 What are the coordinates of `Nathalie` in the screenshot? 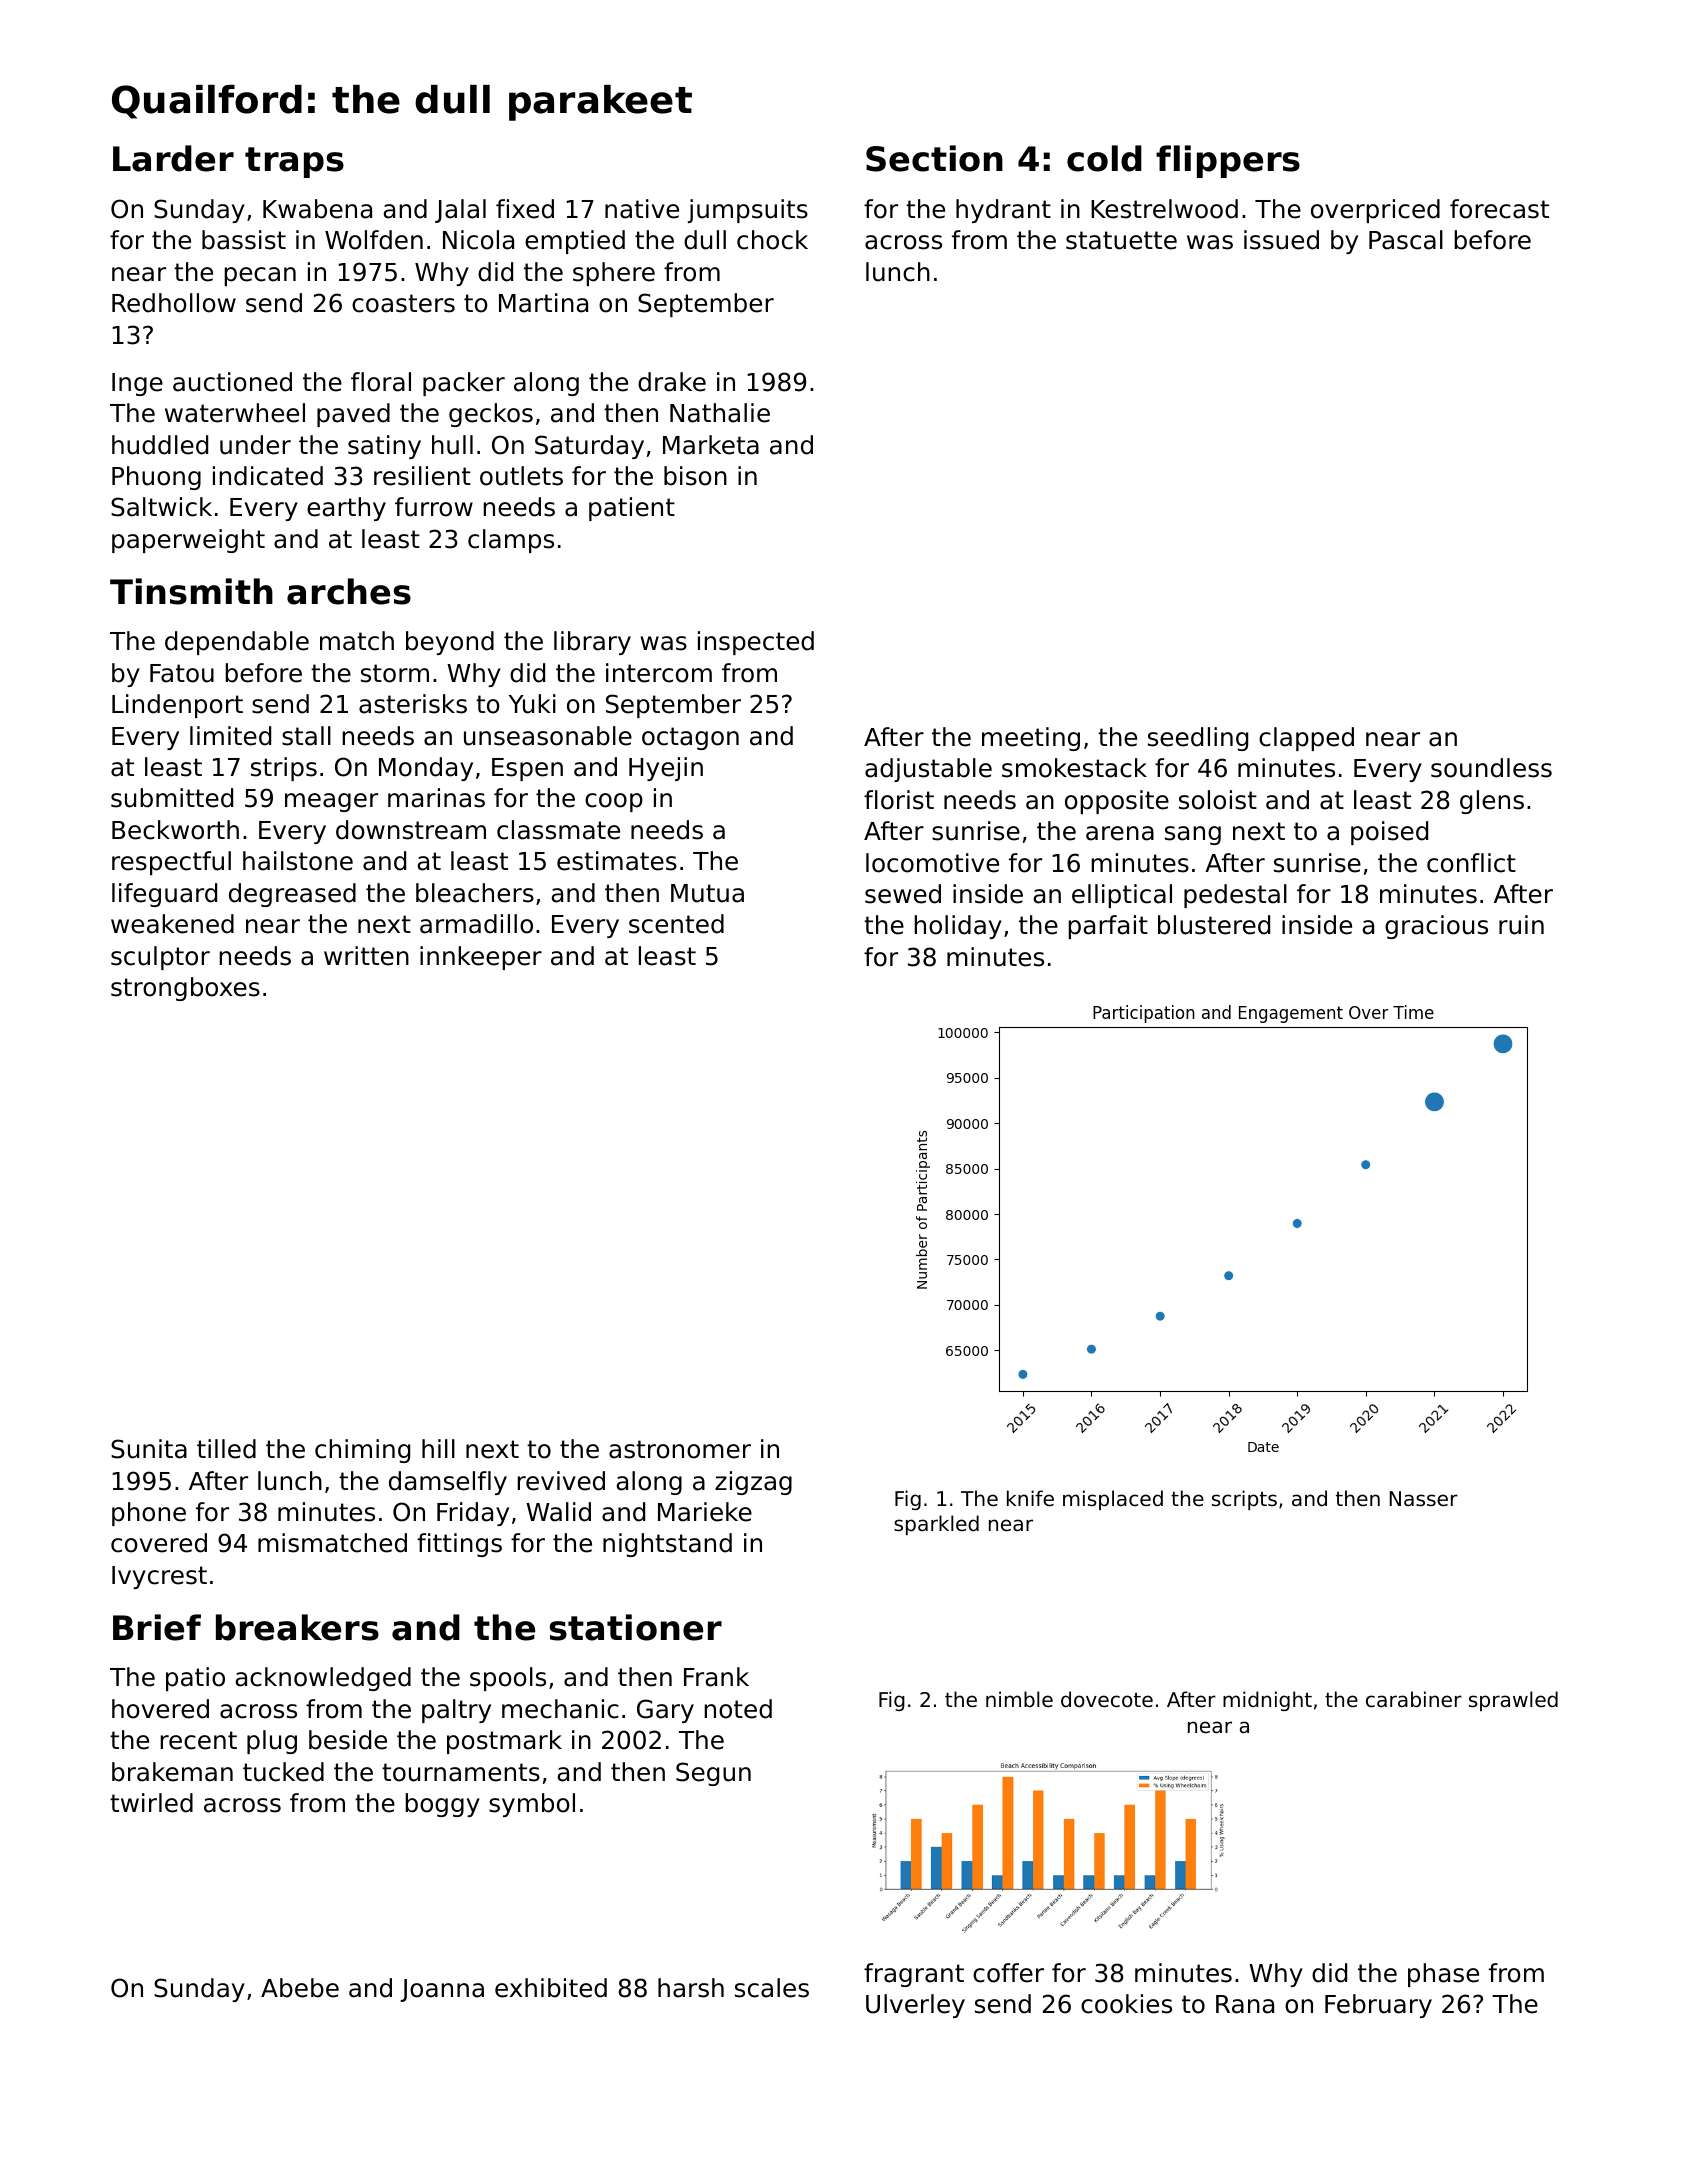 It's located at (720, 413).
